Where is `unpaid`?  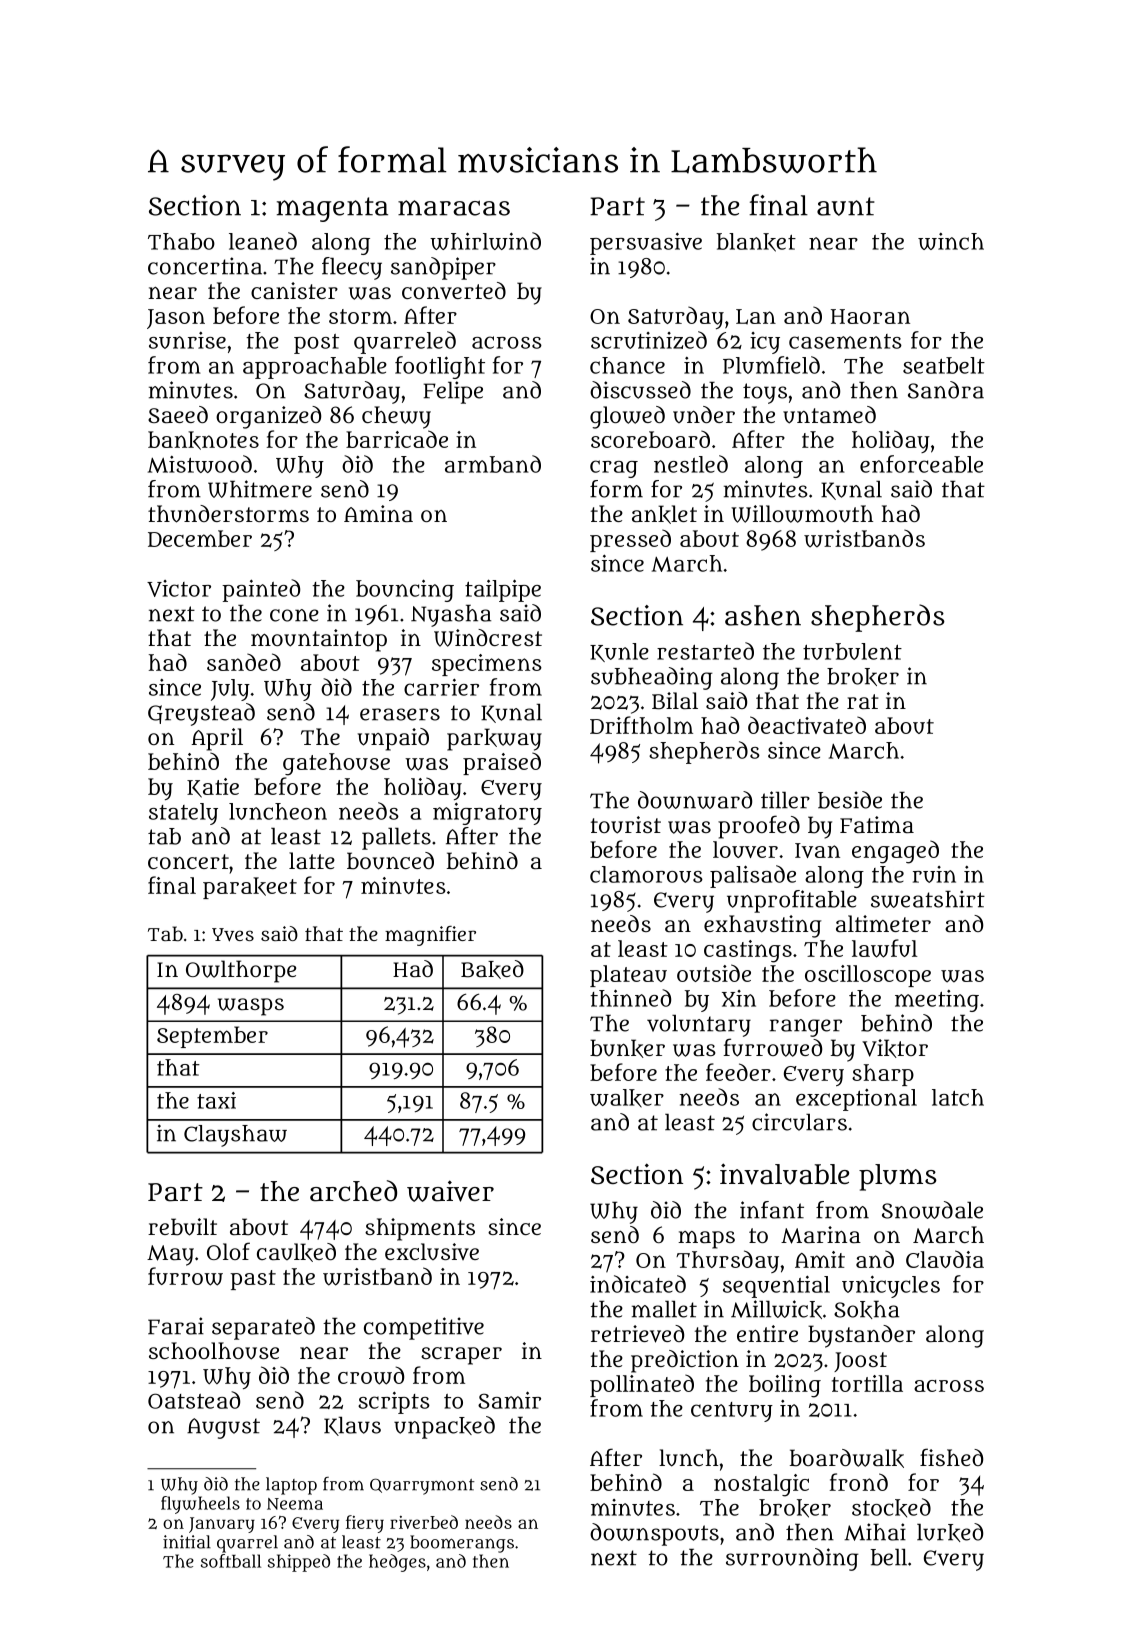 unpaid is located at coordinates (393, 739).
